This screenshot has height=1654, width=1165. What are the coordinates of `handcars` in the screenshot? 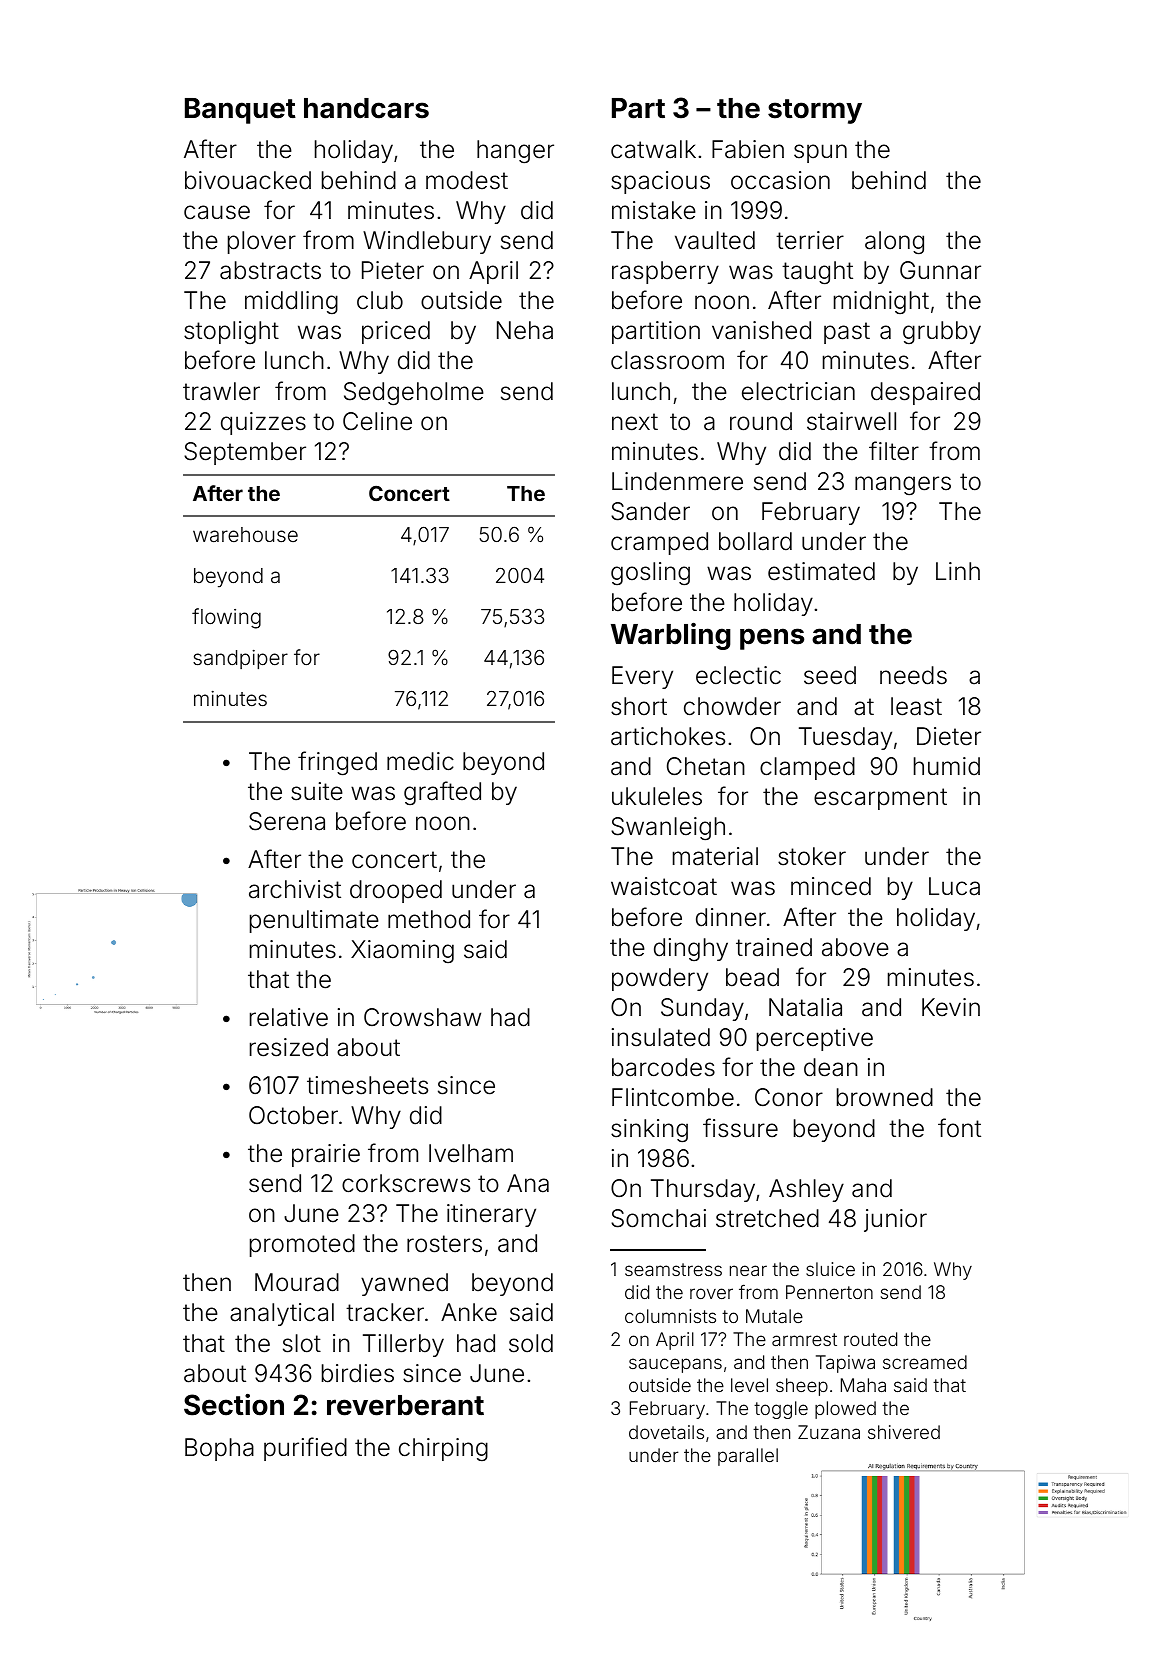 It's located at (366, 108).
